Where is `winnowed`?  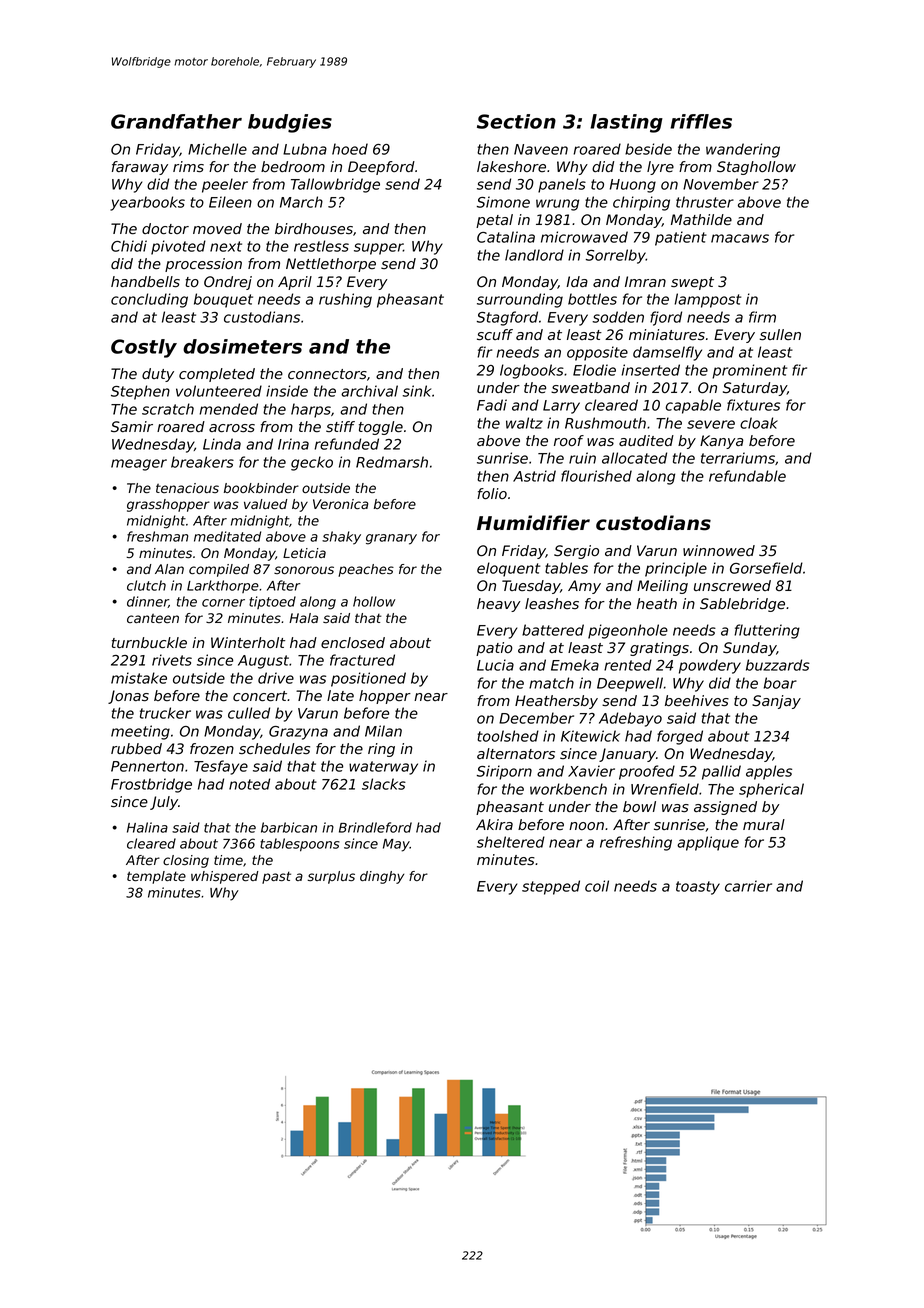 winnowed is located at coordinates (719, 551).
